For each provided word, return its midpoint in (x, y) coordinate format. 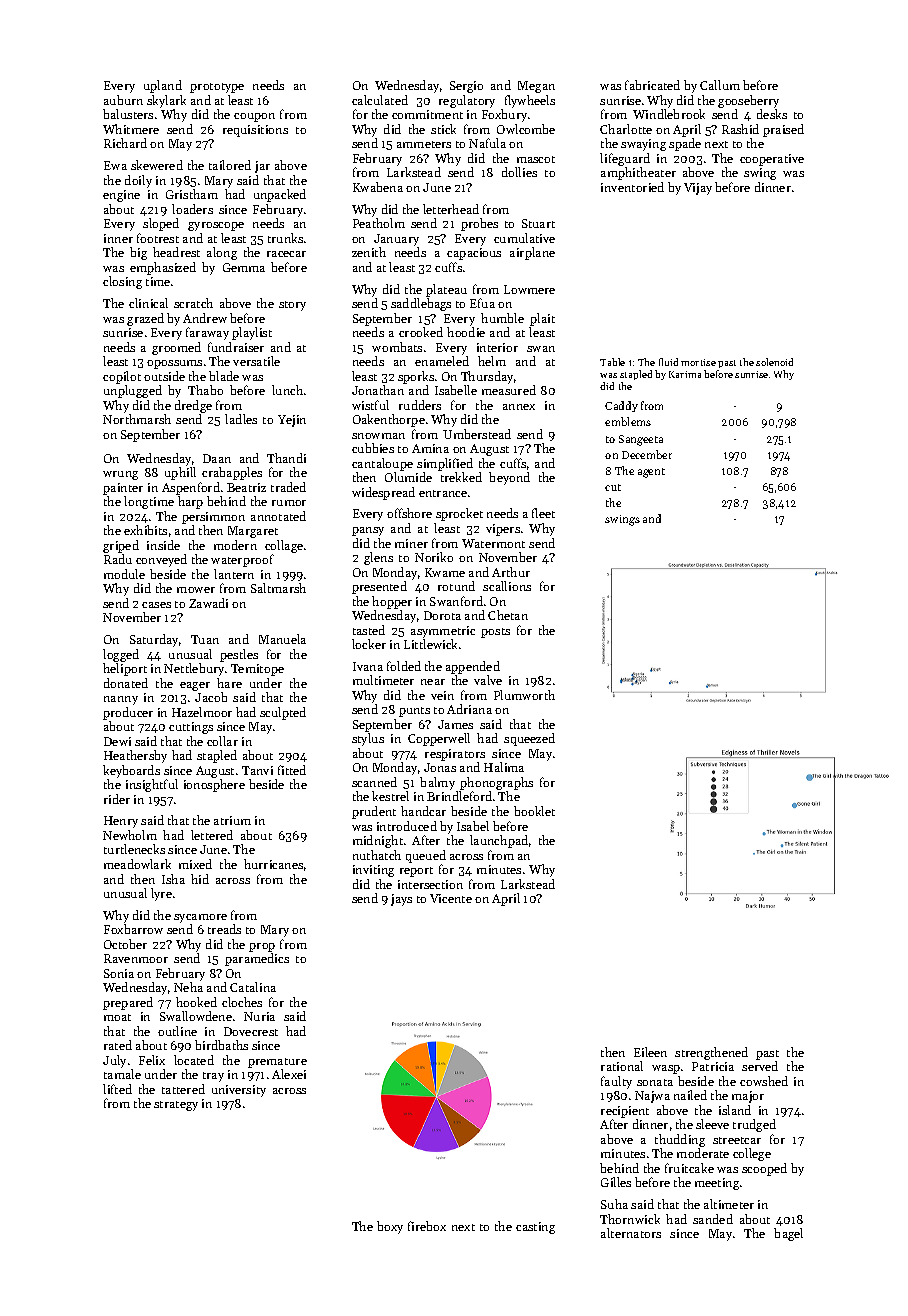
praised (783, 130)
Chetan (508, 615)
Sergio (466, 87)
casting (535, 1228)
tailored (230, 165)
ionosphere (214, 785)
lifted (117, 1089)
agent (651, 473)
